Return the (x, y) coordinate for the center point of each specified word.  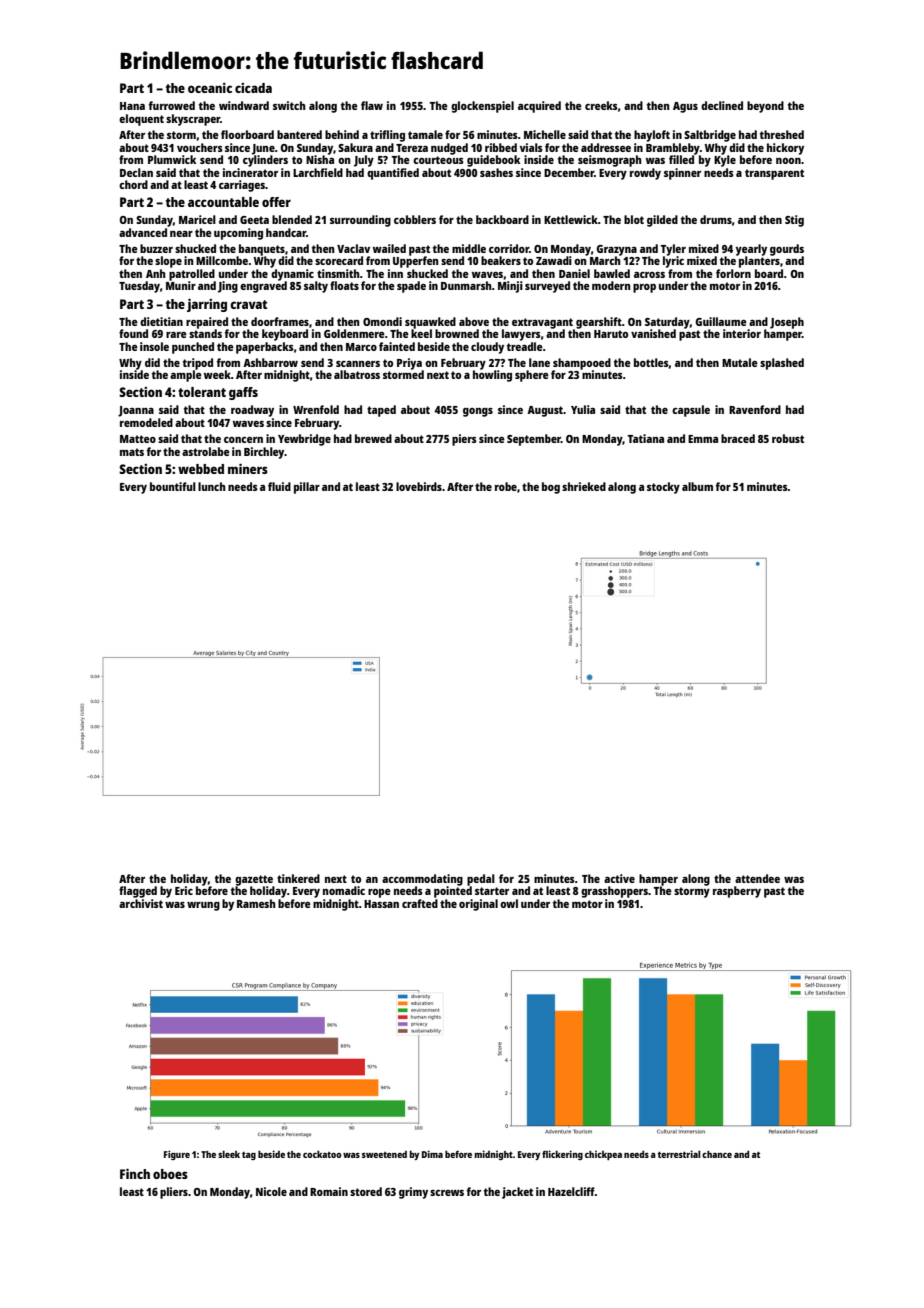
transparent (774, 174)
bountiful (173, 486)
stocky (663, 488)
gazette (254, 880)
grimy (413, 1193)
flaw (372, 105)
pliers (174, 1193)
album (697, 486)
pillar (307, 488)
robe (506, 486)
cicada (253, 88)
